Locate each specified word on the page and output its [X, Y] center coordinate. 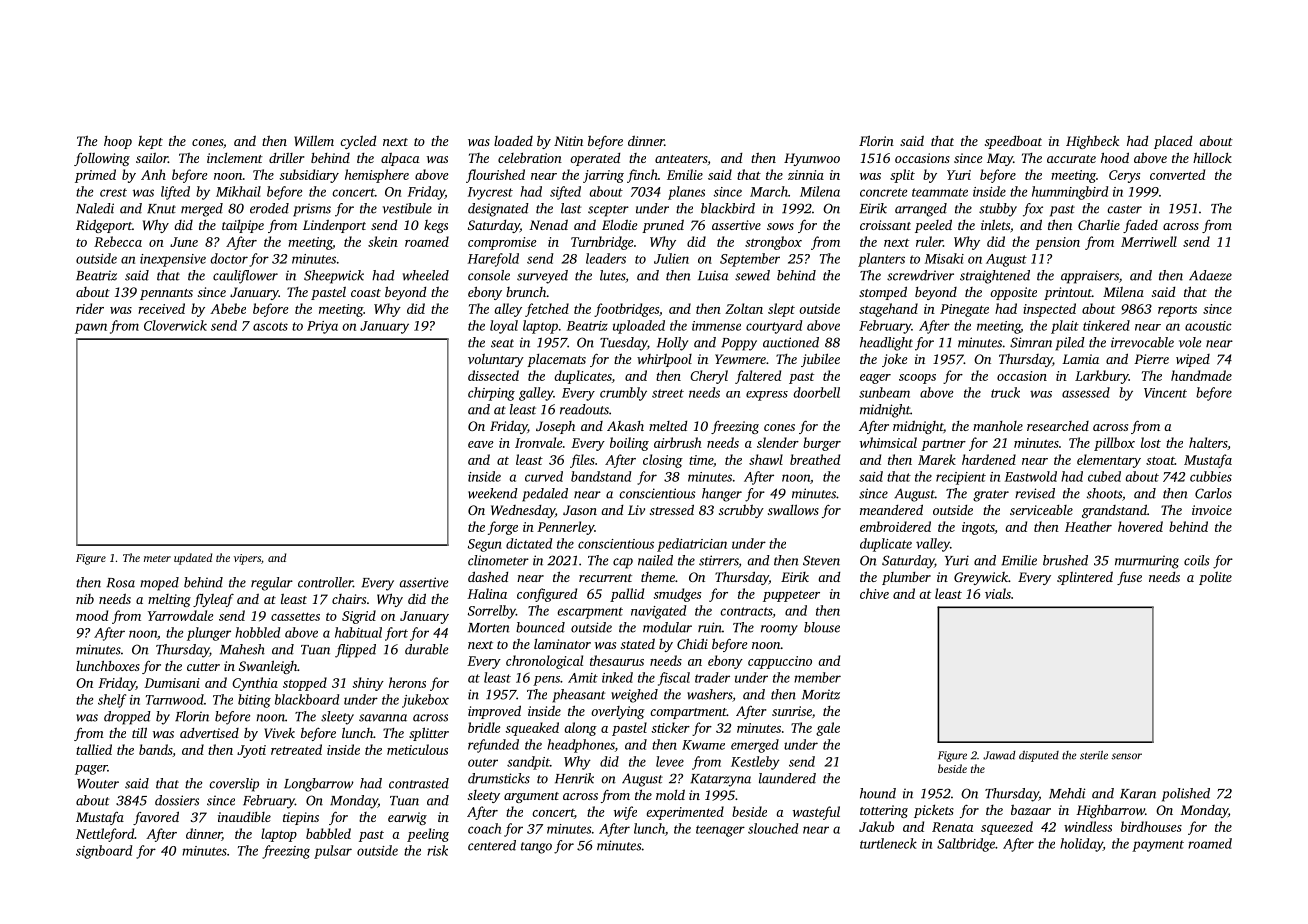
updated [193, 559]
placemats [556, 360]
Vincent [1165, 393]
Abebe [228, 308]
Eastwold [1031, 476]
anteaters [681, 159]
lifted [175, 193]
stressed [672, 509]
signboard [104, 852]
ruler [929, 241]
